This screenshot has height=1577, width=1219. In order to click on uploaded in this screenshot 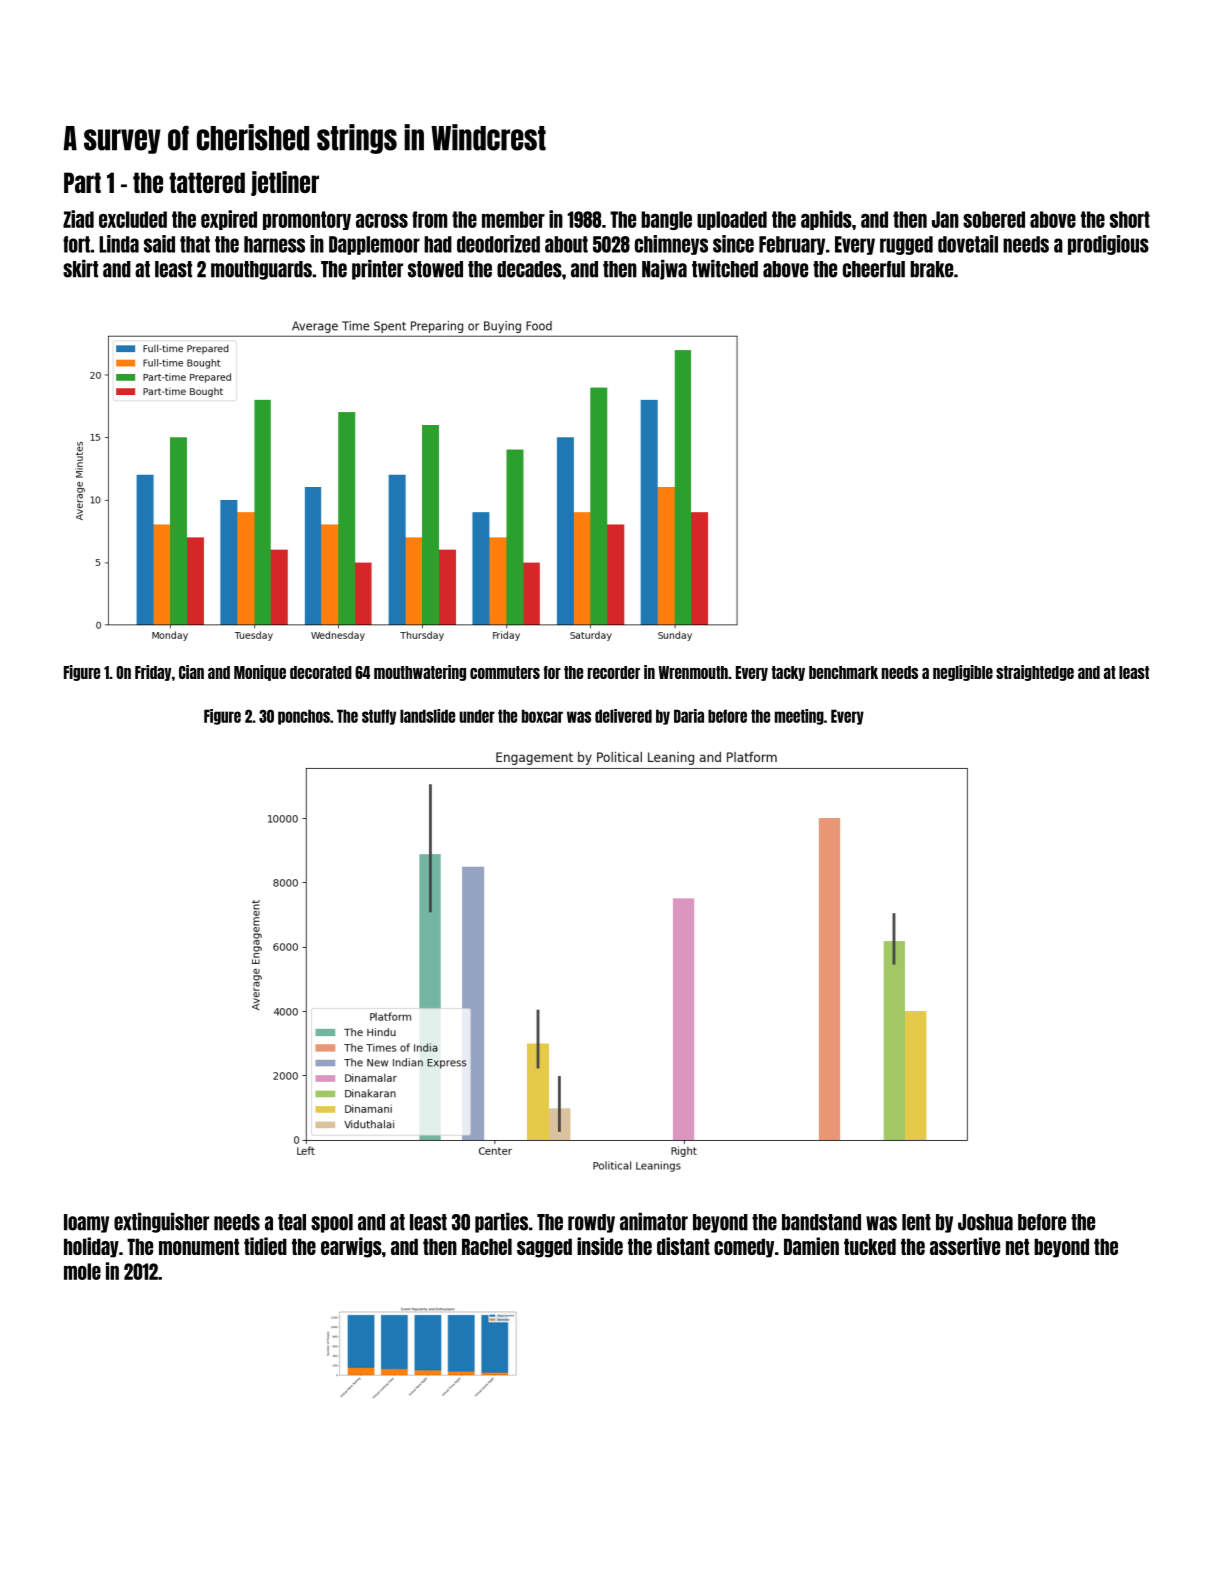, I will do `click(732, 220)`.
